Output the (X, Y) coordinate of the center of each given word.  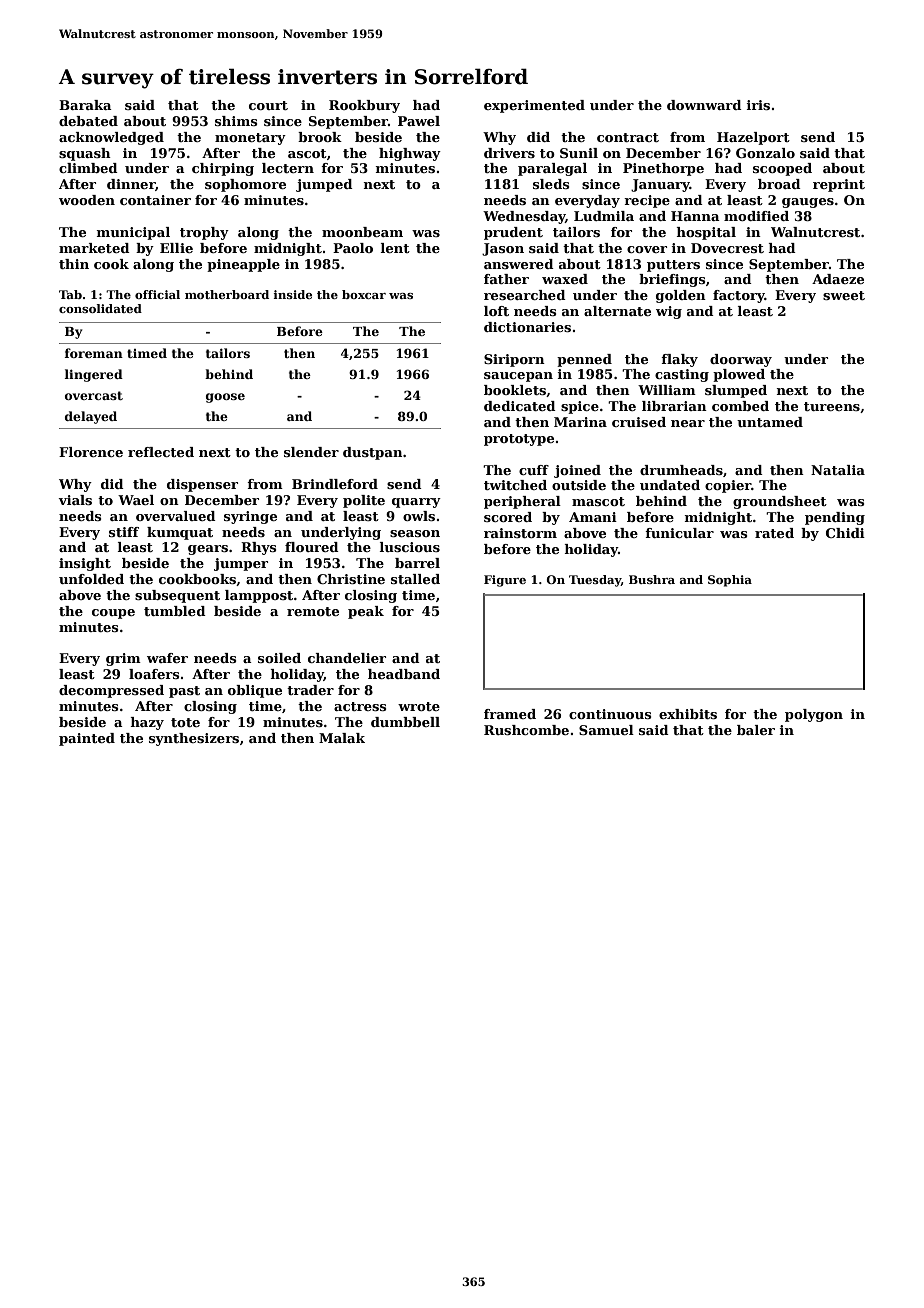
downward (704, 105)
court (268, 105)
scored (508, 517)
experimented (534, 106)
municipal (133, 233)
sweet (844, 295)
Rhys (259, 548)
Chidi (845, 533)
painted (87, 739)
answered (519, 264)
